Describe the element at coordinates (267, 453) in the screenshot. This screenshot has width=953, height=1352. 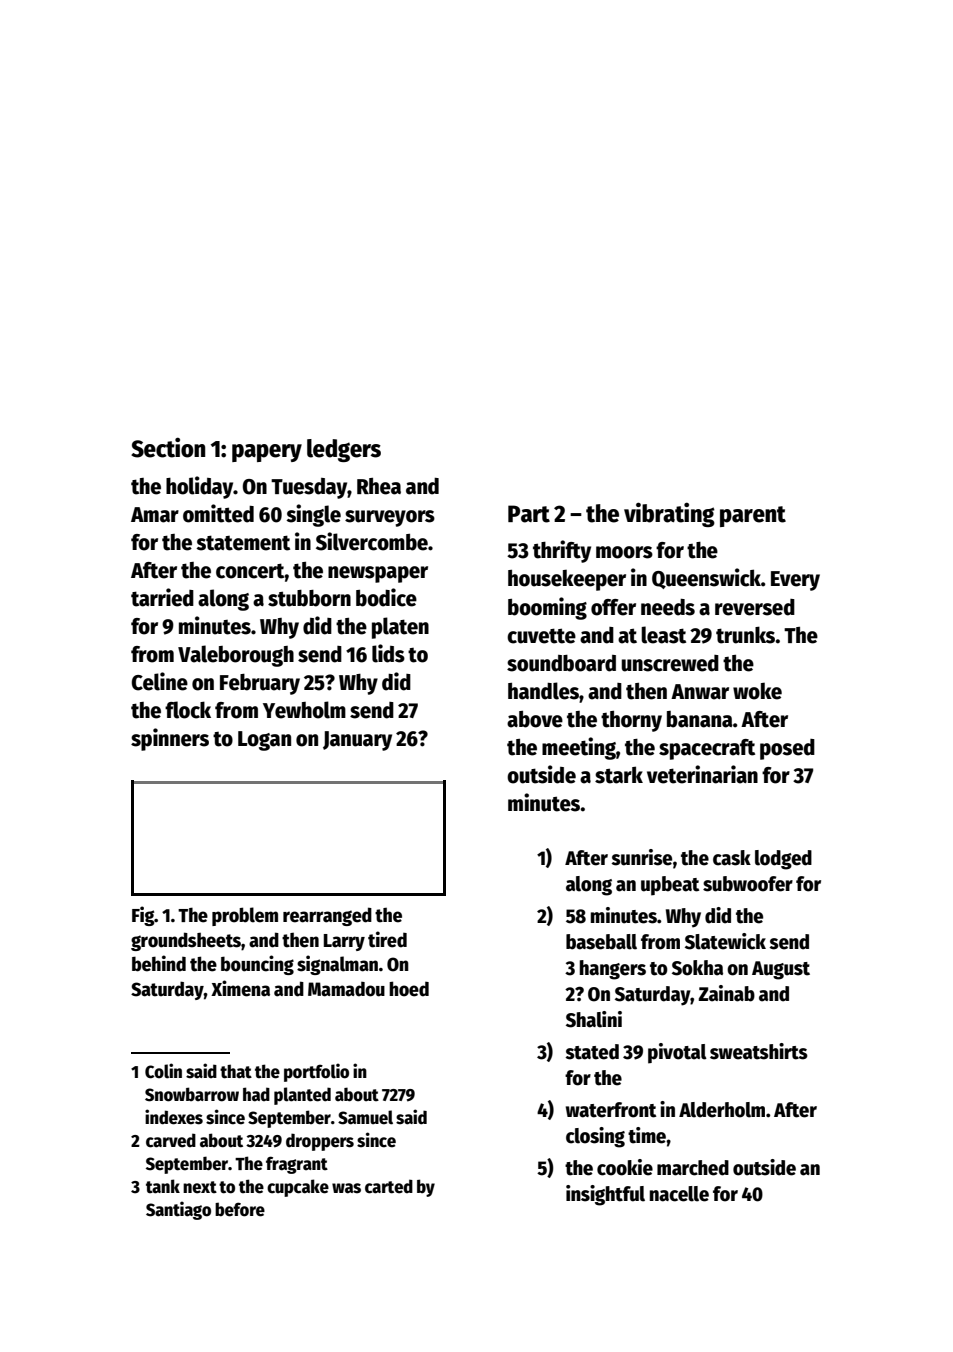
I see `papery` at that location.
